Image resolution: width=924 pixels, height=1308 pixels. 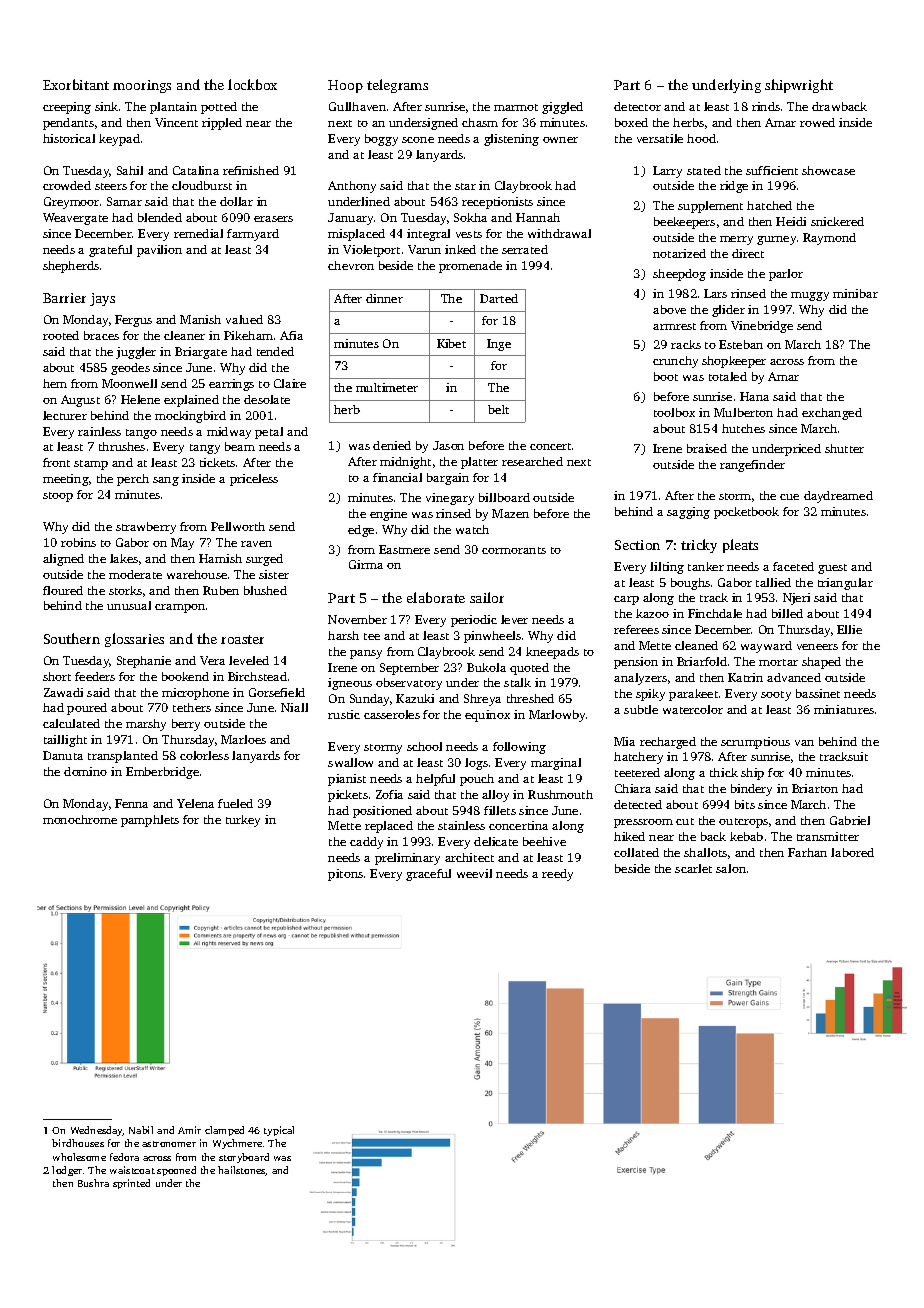 What do you see at coordinates (667, 172) in the screenshot?
I see `Larry` at bounding box center [667, 172].
